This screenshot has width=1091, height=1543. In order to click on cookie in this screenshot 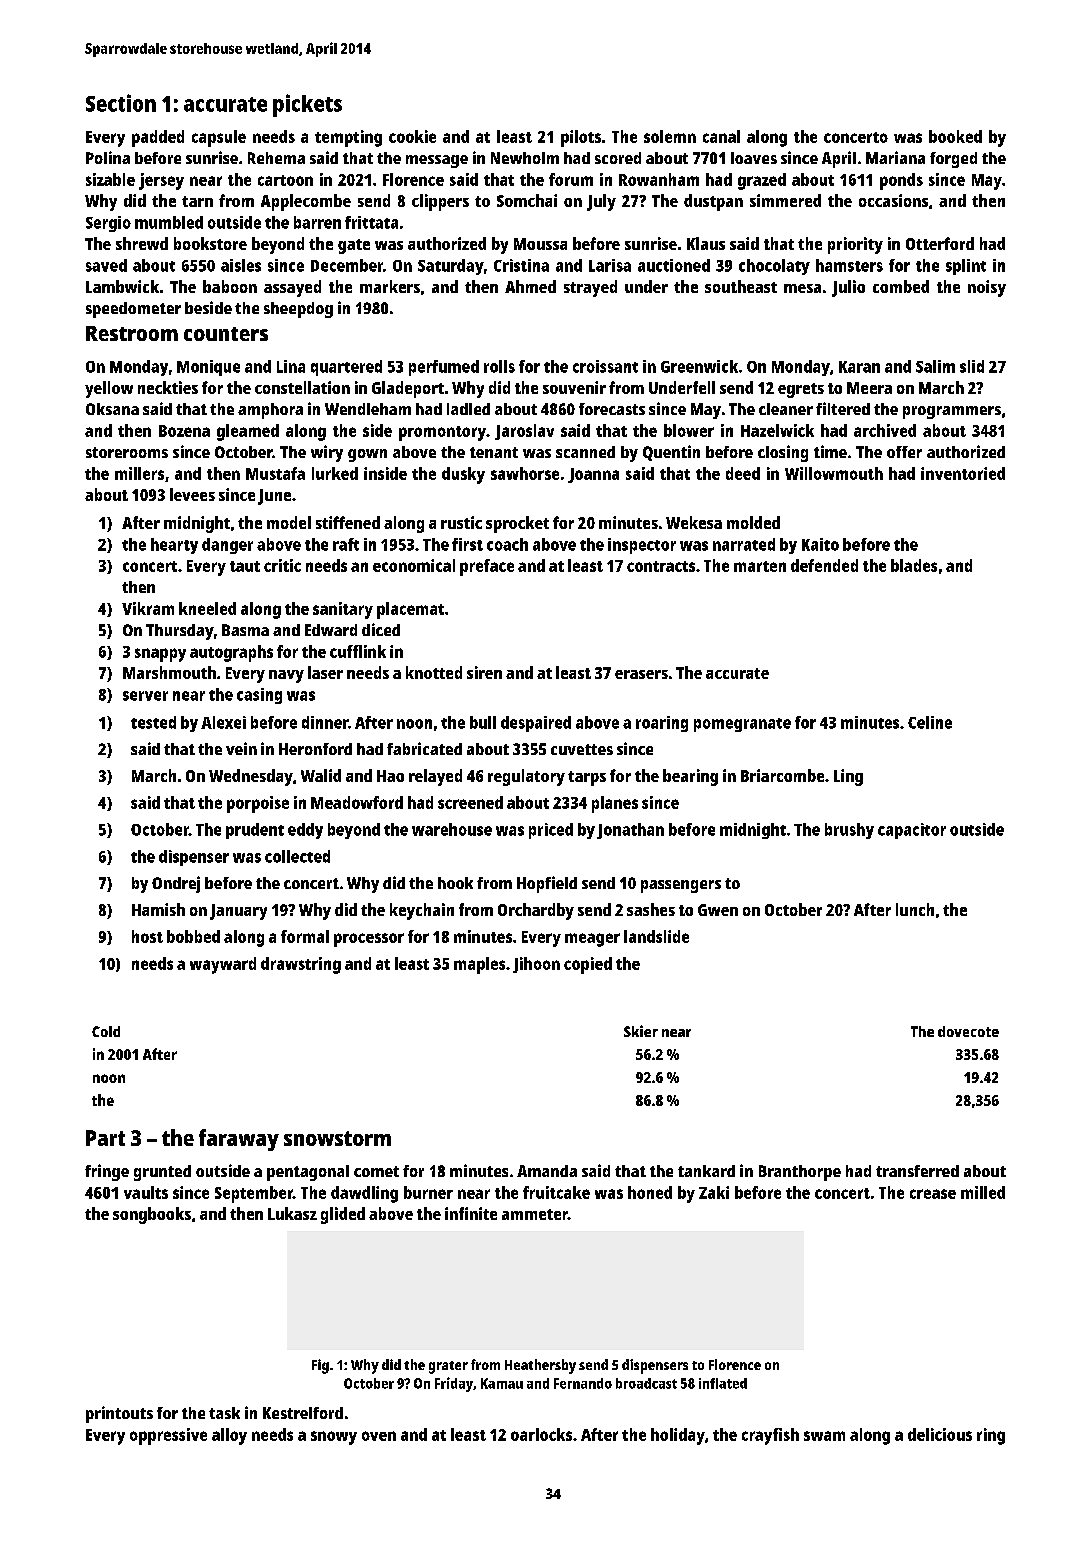, I will do `click(412, 136)`.
